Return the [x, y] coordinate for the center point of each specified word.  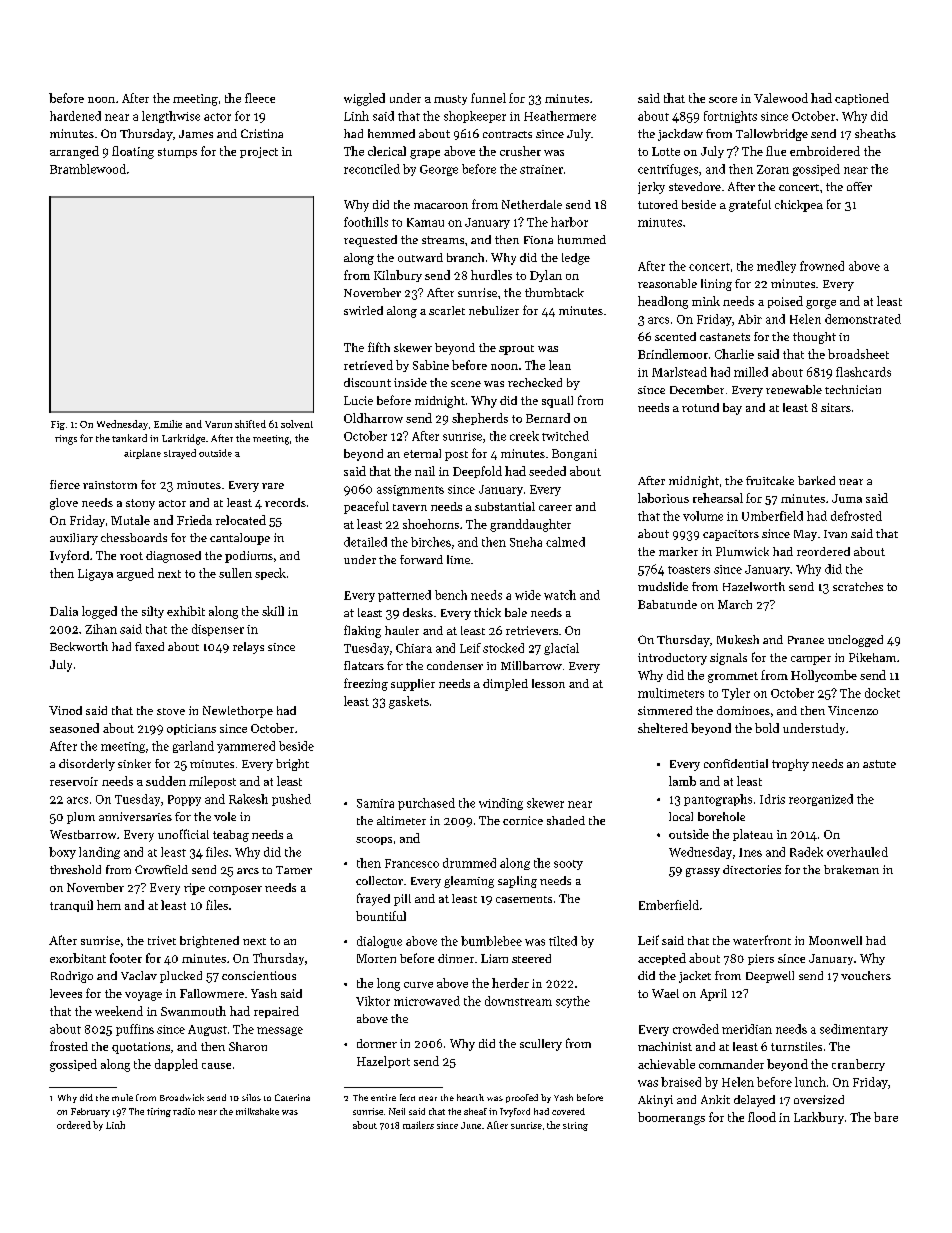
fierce [65, 484]
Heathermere [560, 116]
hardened [75, 116]
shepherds [480, 419]
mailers [418, 1125]
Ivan [835, 534]
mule [122, 1097]
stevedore [695, 186]
